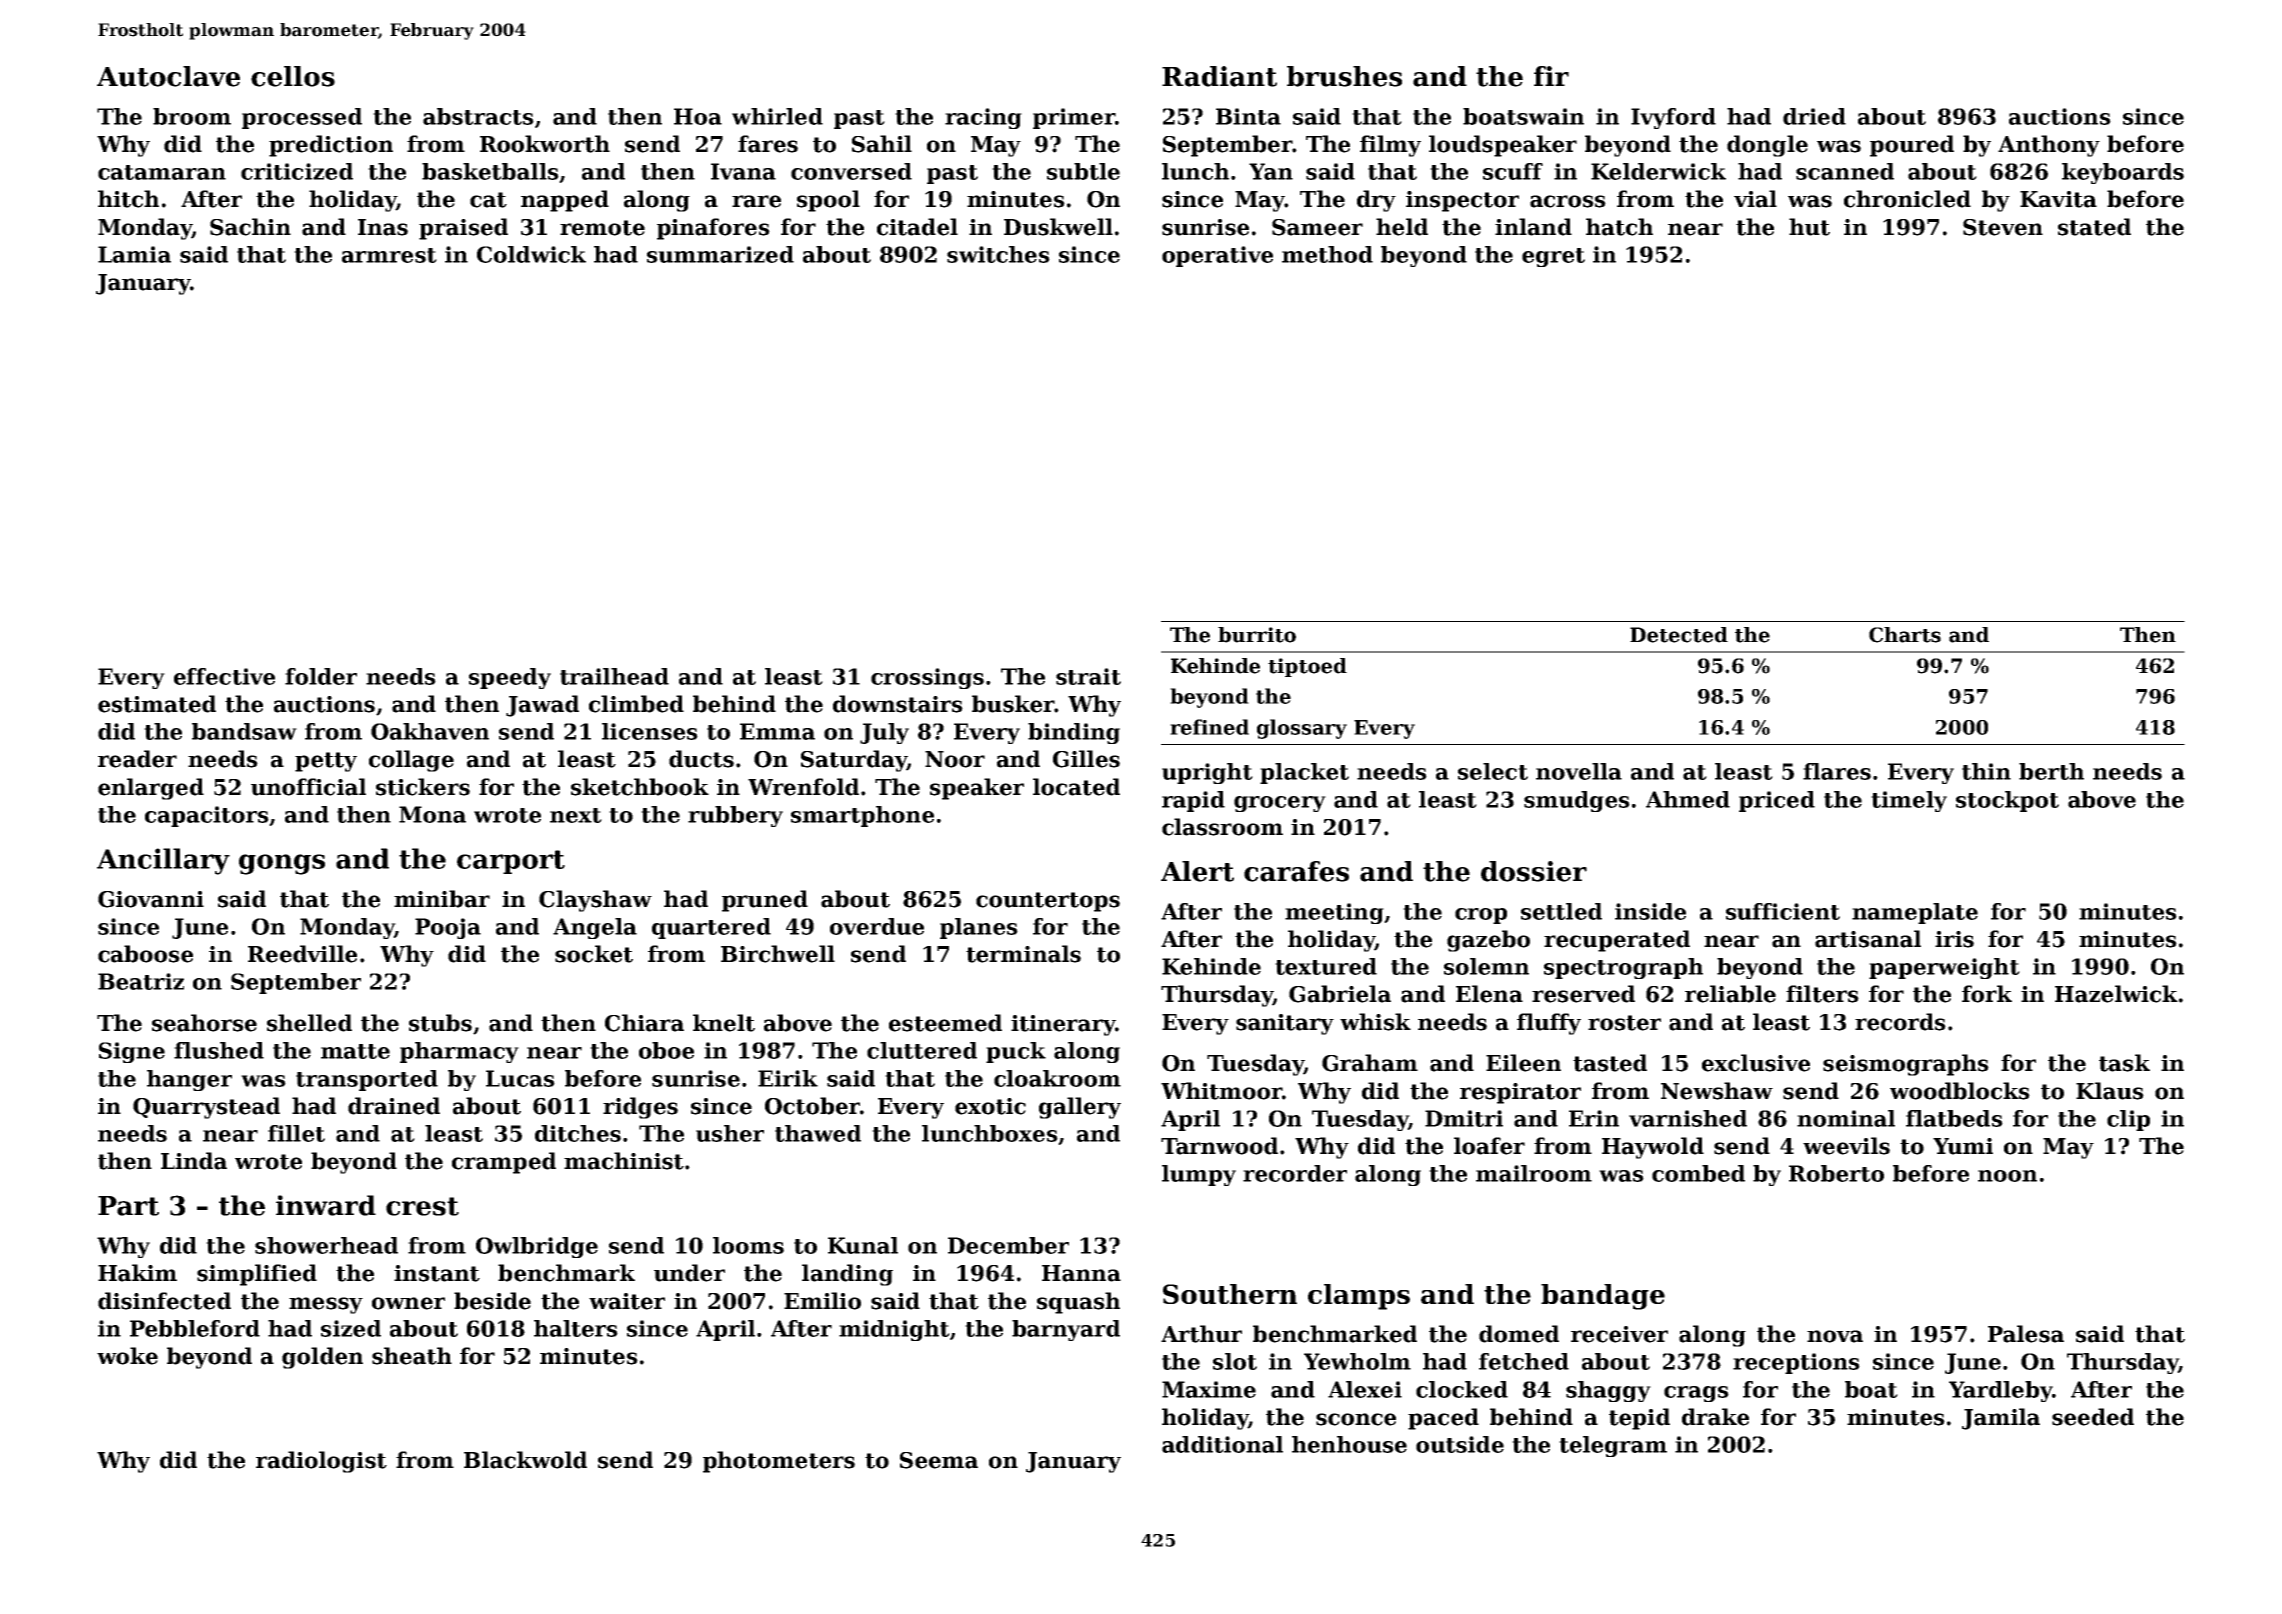 This screenshot has width=2282, height=1614. What do you see at coordinates (1344, 76) in the screenshot?
I see `brushes` at bounding box center [1344, 76].
